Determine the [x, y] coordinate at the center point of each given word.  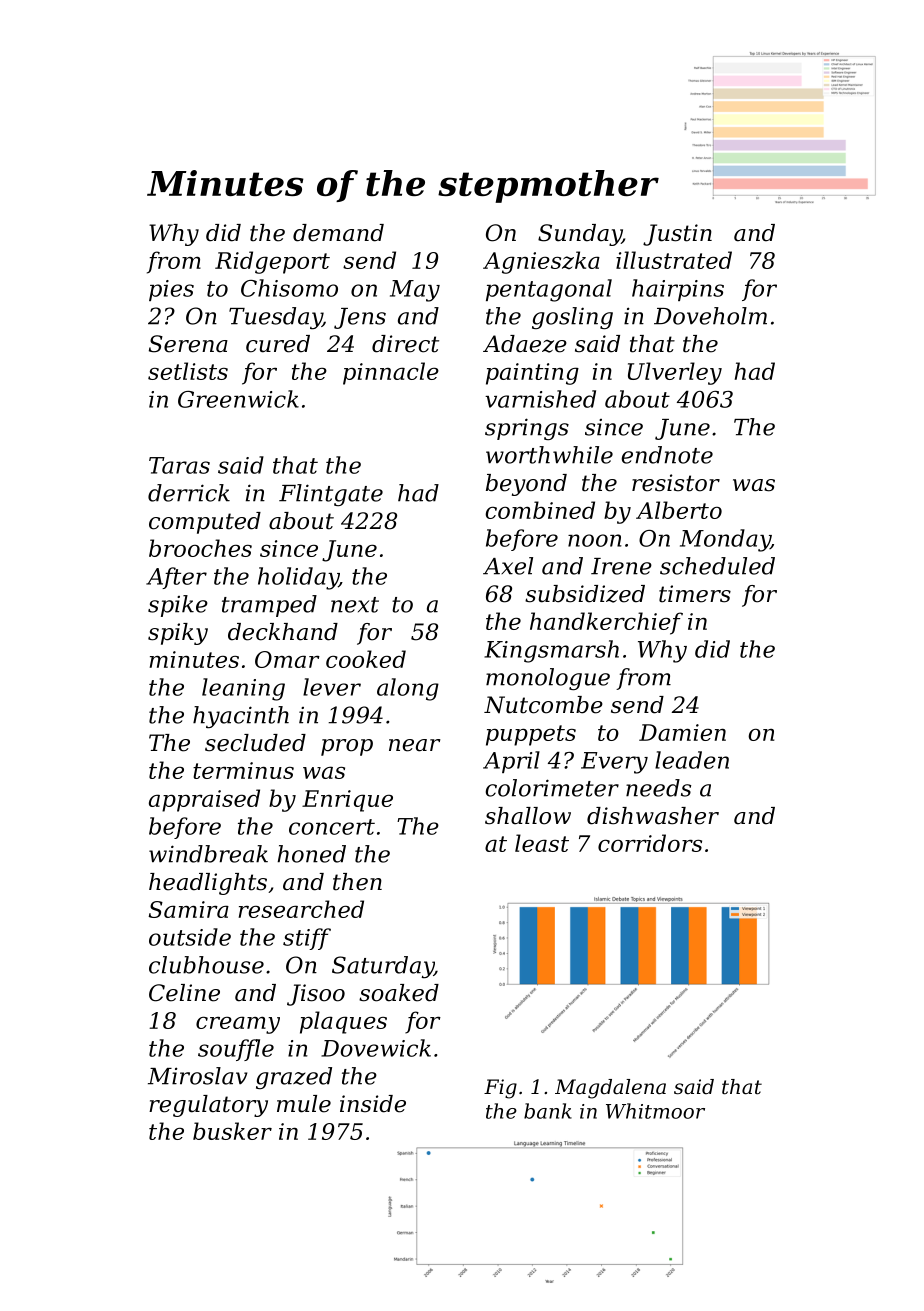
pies [171, 290]
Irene [621, 566]
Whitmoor [655, 1111]
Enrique [347, 801]
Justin [677, 235]
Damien [682, 732]
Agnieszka [541, 262]
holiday [298, 578]
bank [548, 1111]
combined [540, 510]
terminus [243, 770]
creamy [238, 1025]
